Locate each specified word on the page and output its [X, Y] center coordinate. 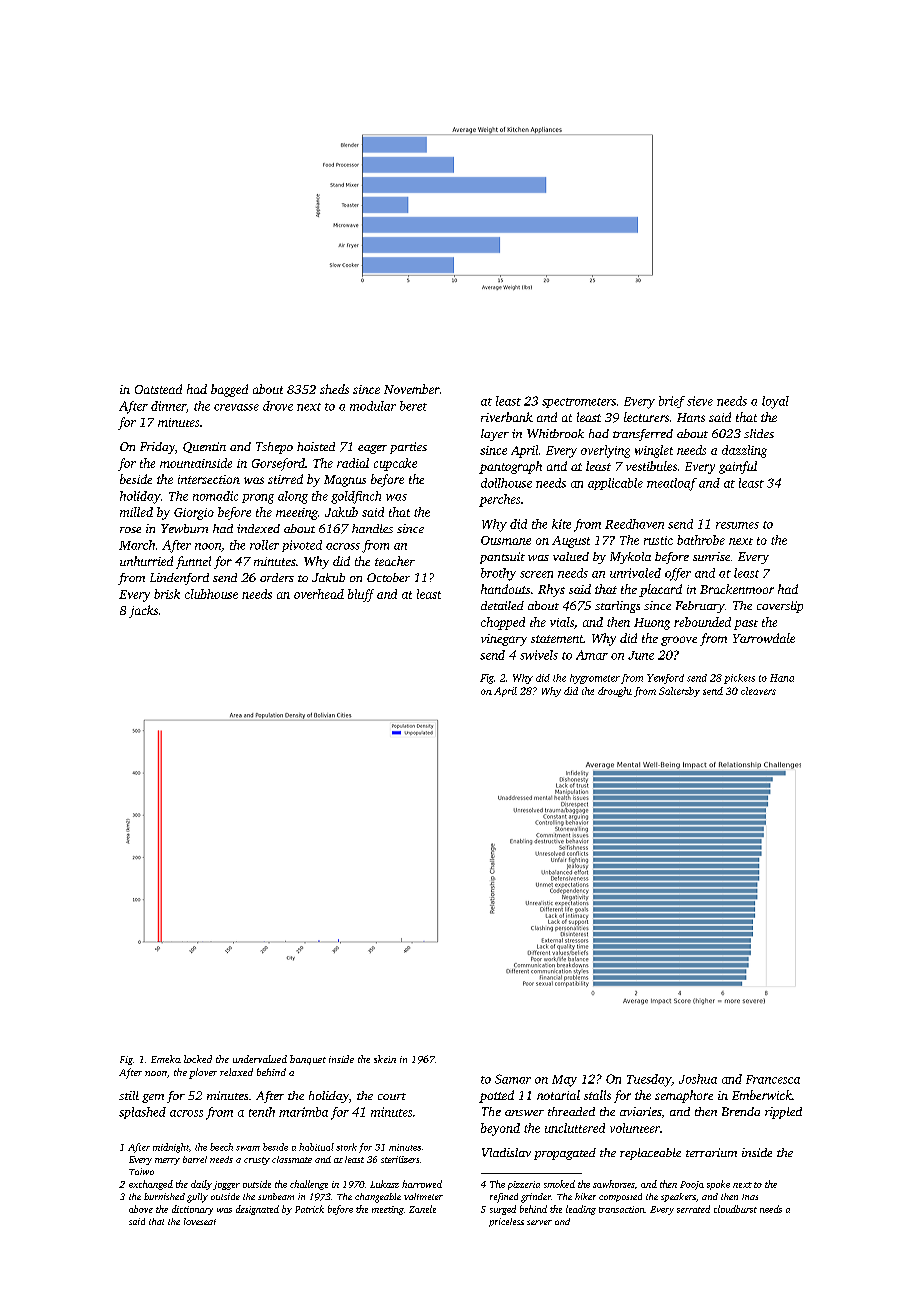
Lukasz [384, 1184]
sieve [700, 401]
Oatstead [158, 389]
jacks [143, 611]
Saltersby [679, 692]
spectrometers [579, 403]
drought [615, 692]
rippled [783, 1113]
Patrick [309, 1209]
